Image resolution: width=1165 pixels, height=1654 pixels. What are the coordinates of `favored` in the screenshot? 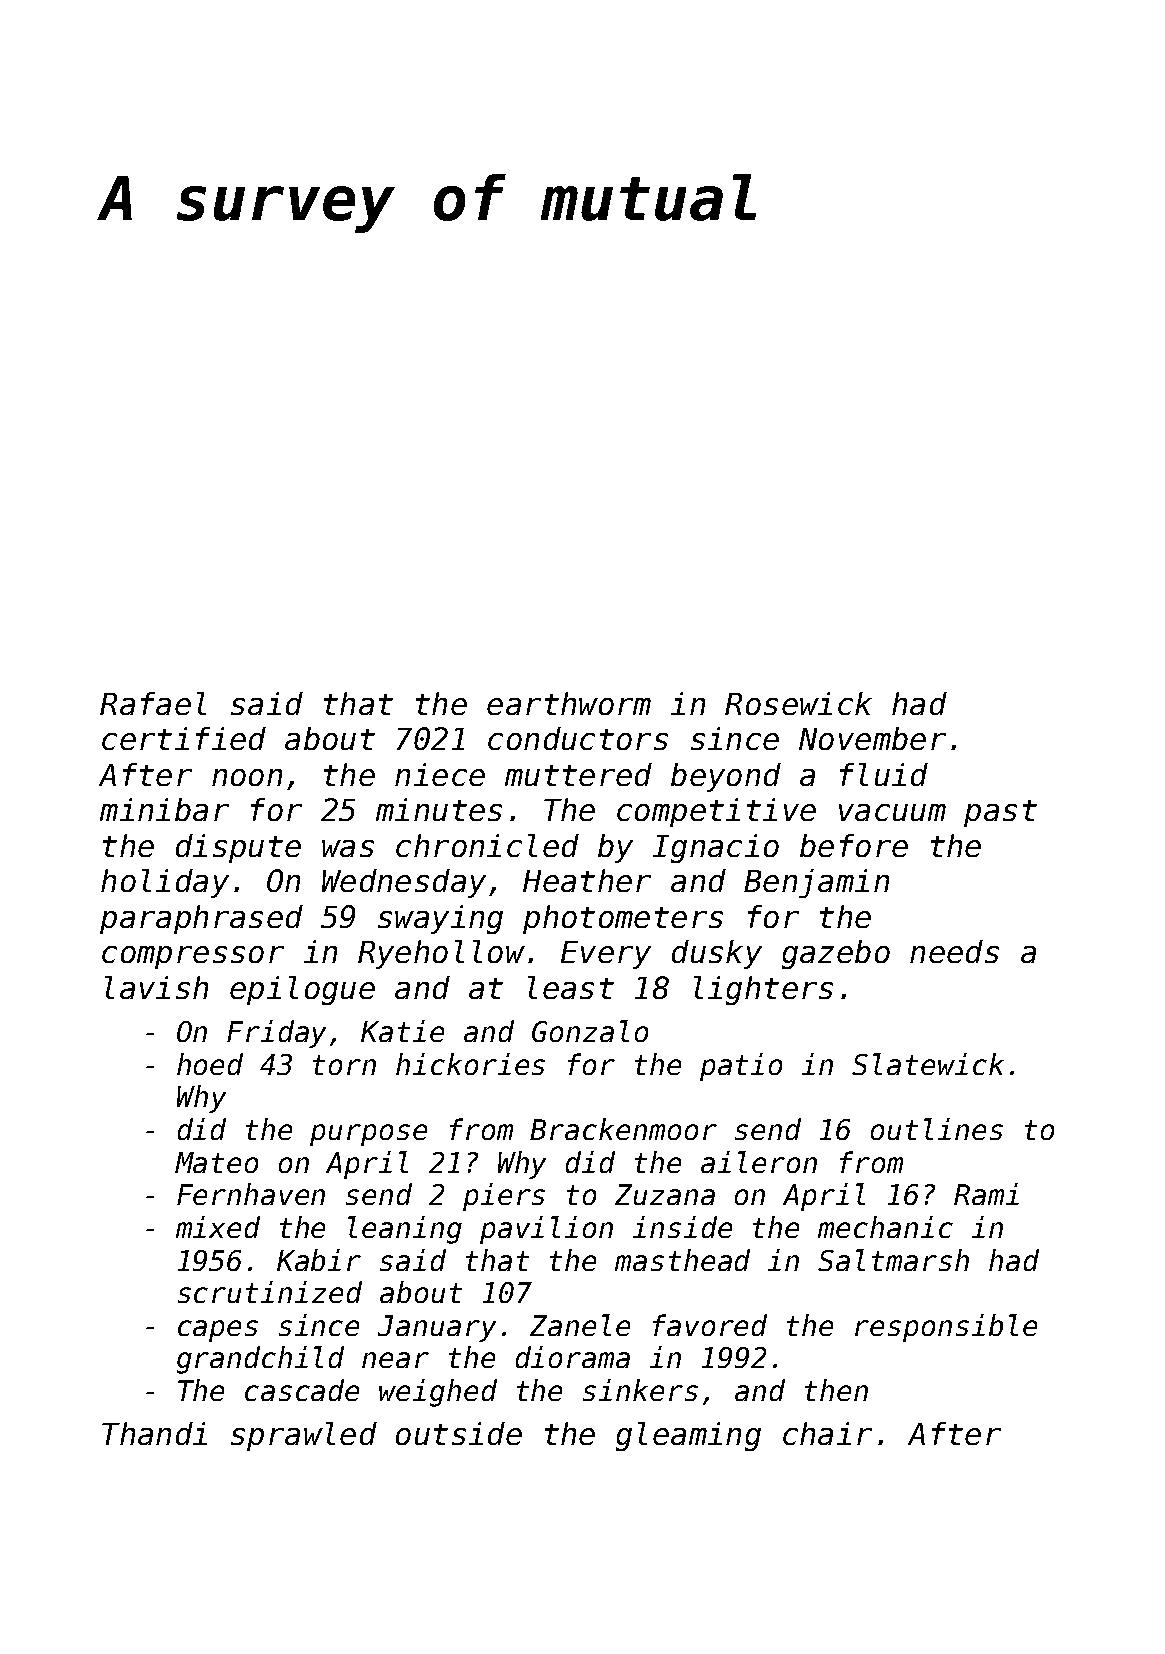 It's located at (710, 1325).
